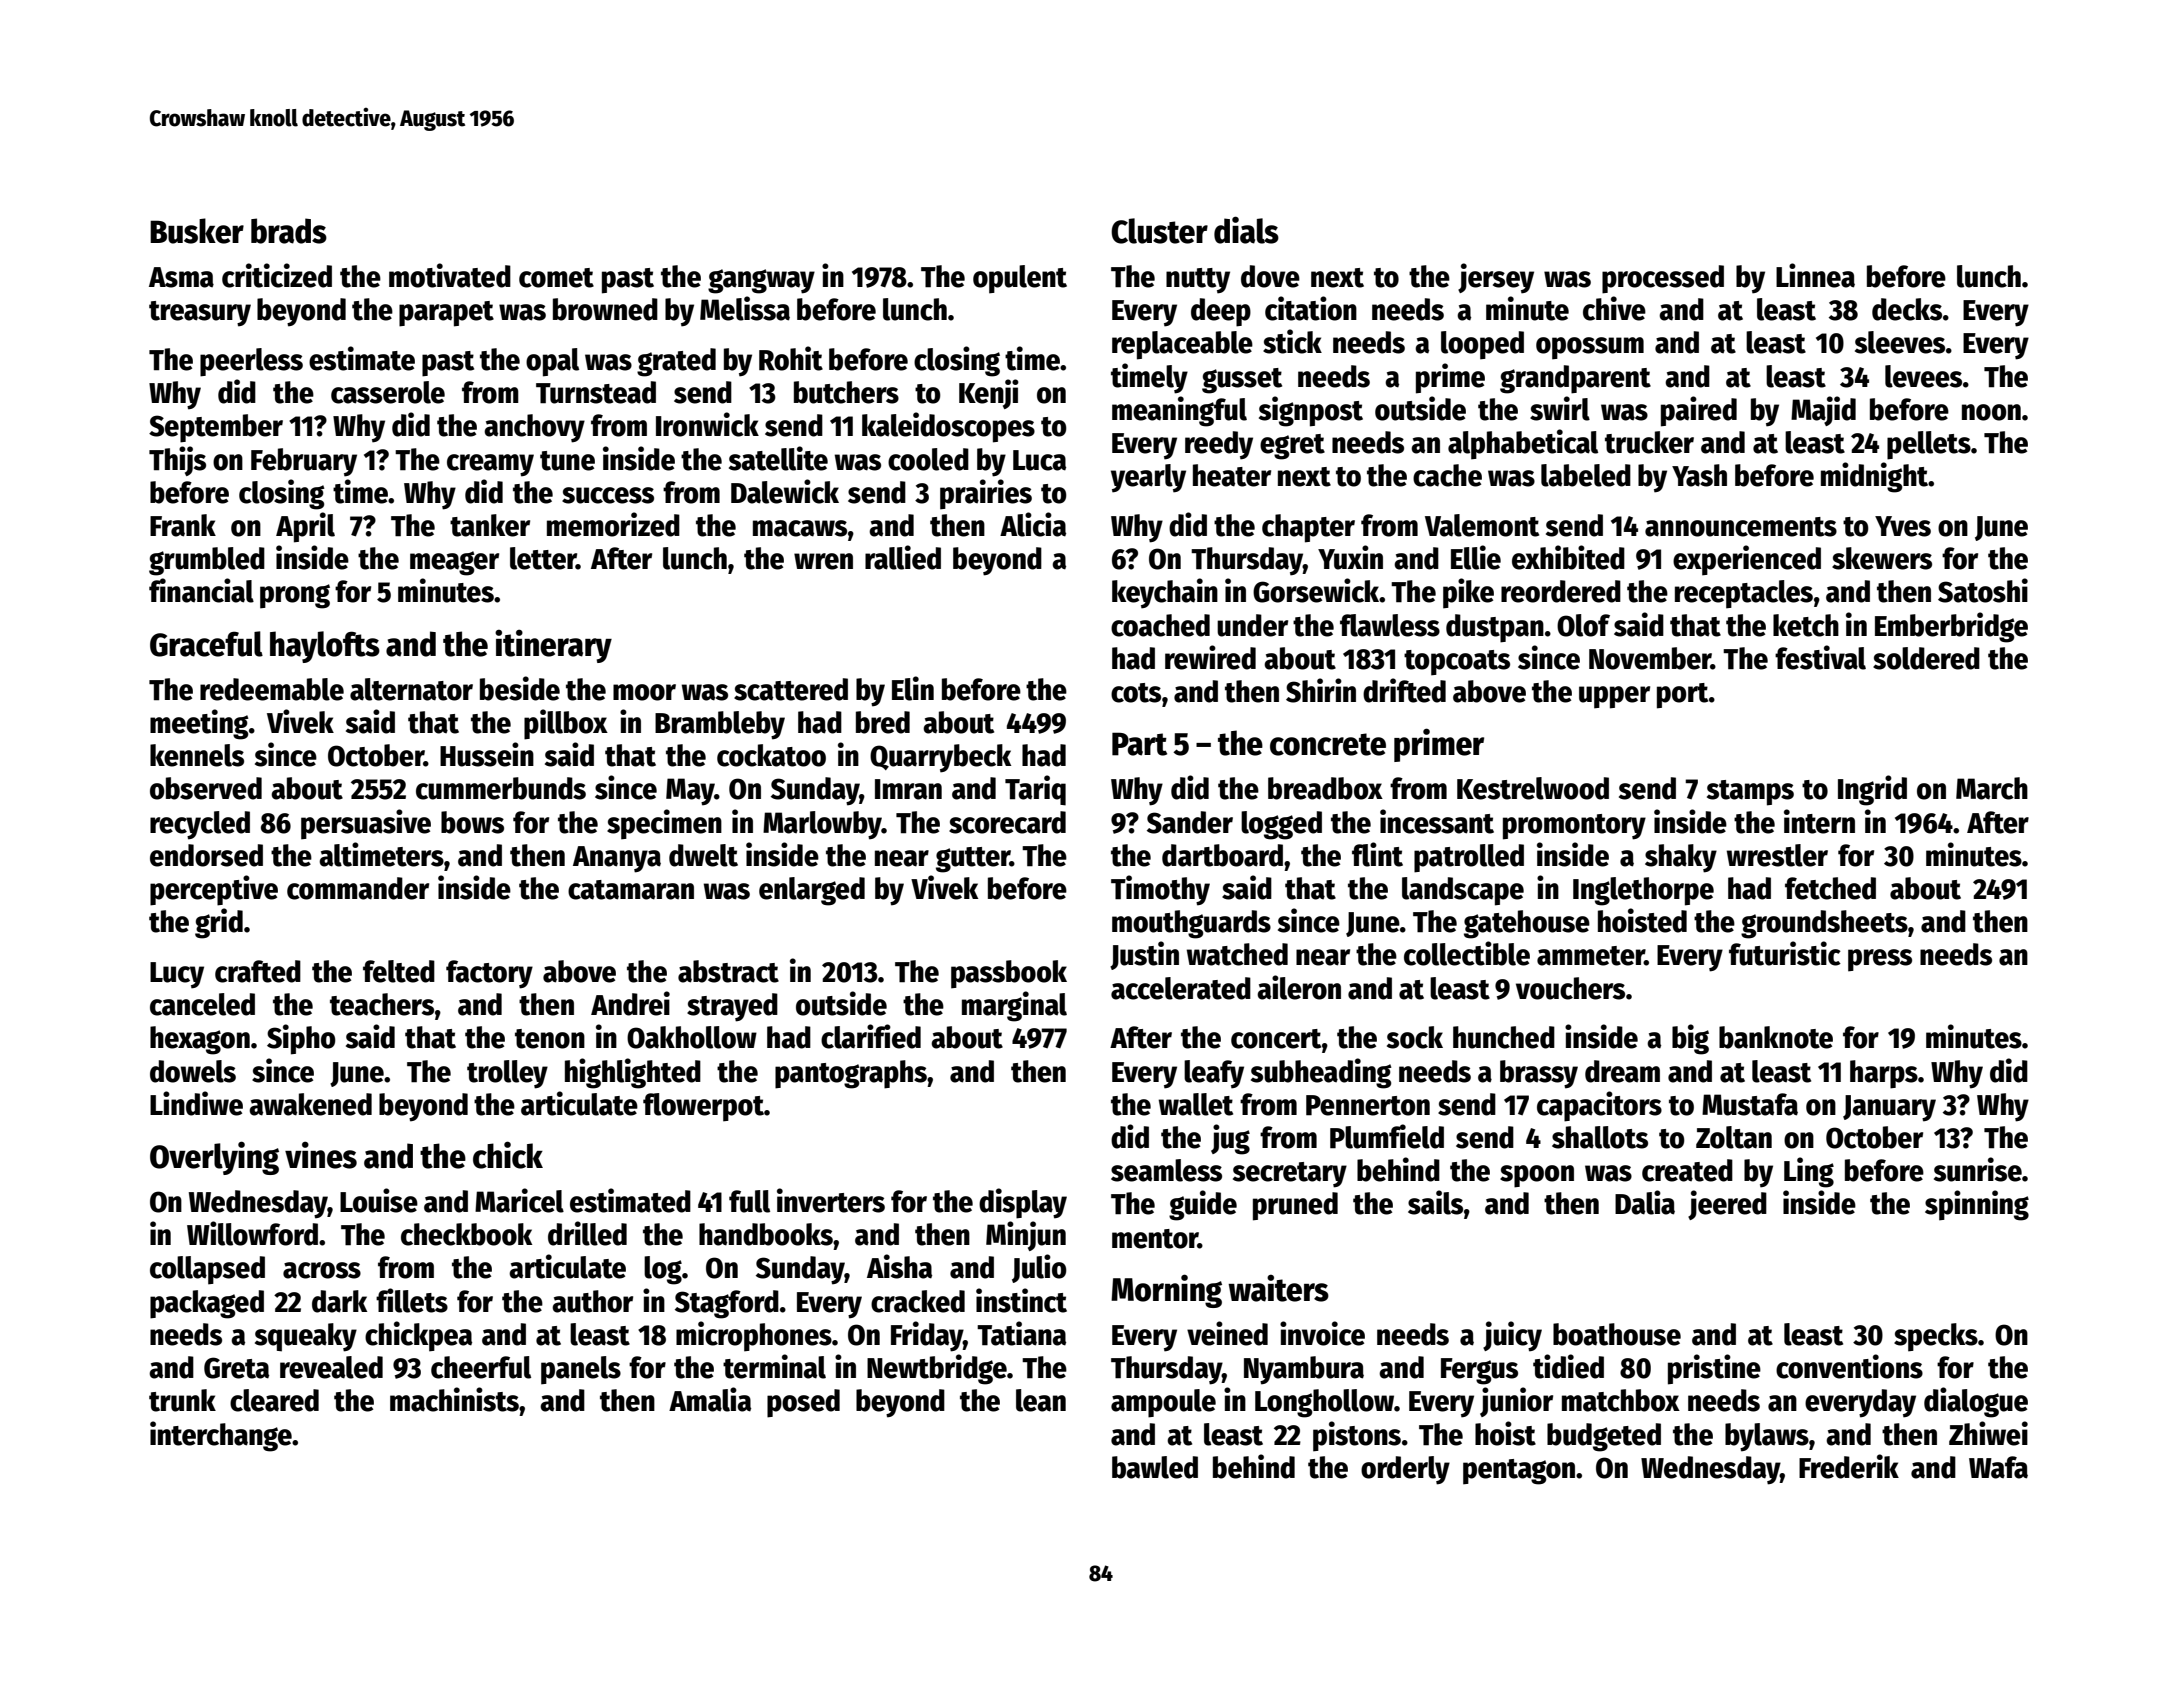 This screenshot has width=2178, height=1683. I want to click on noon, so click(1991, 412).
